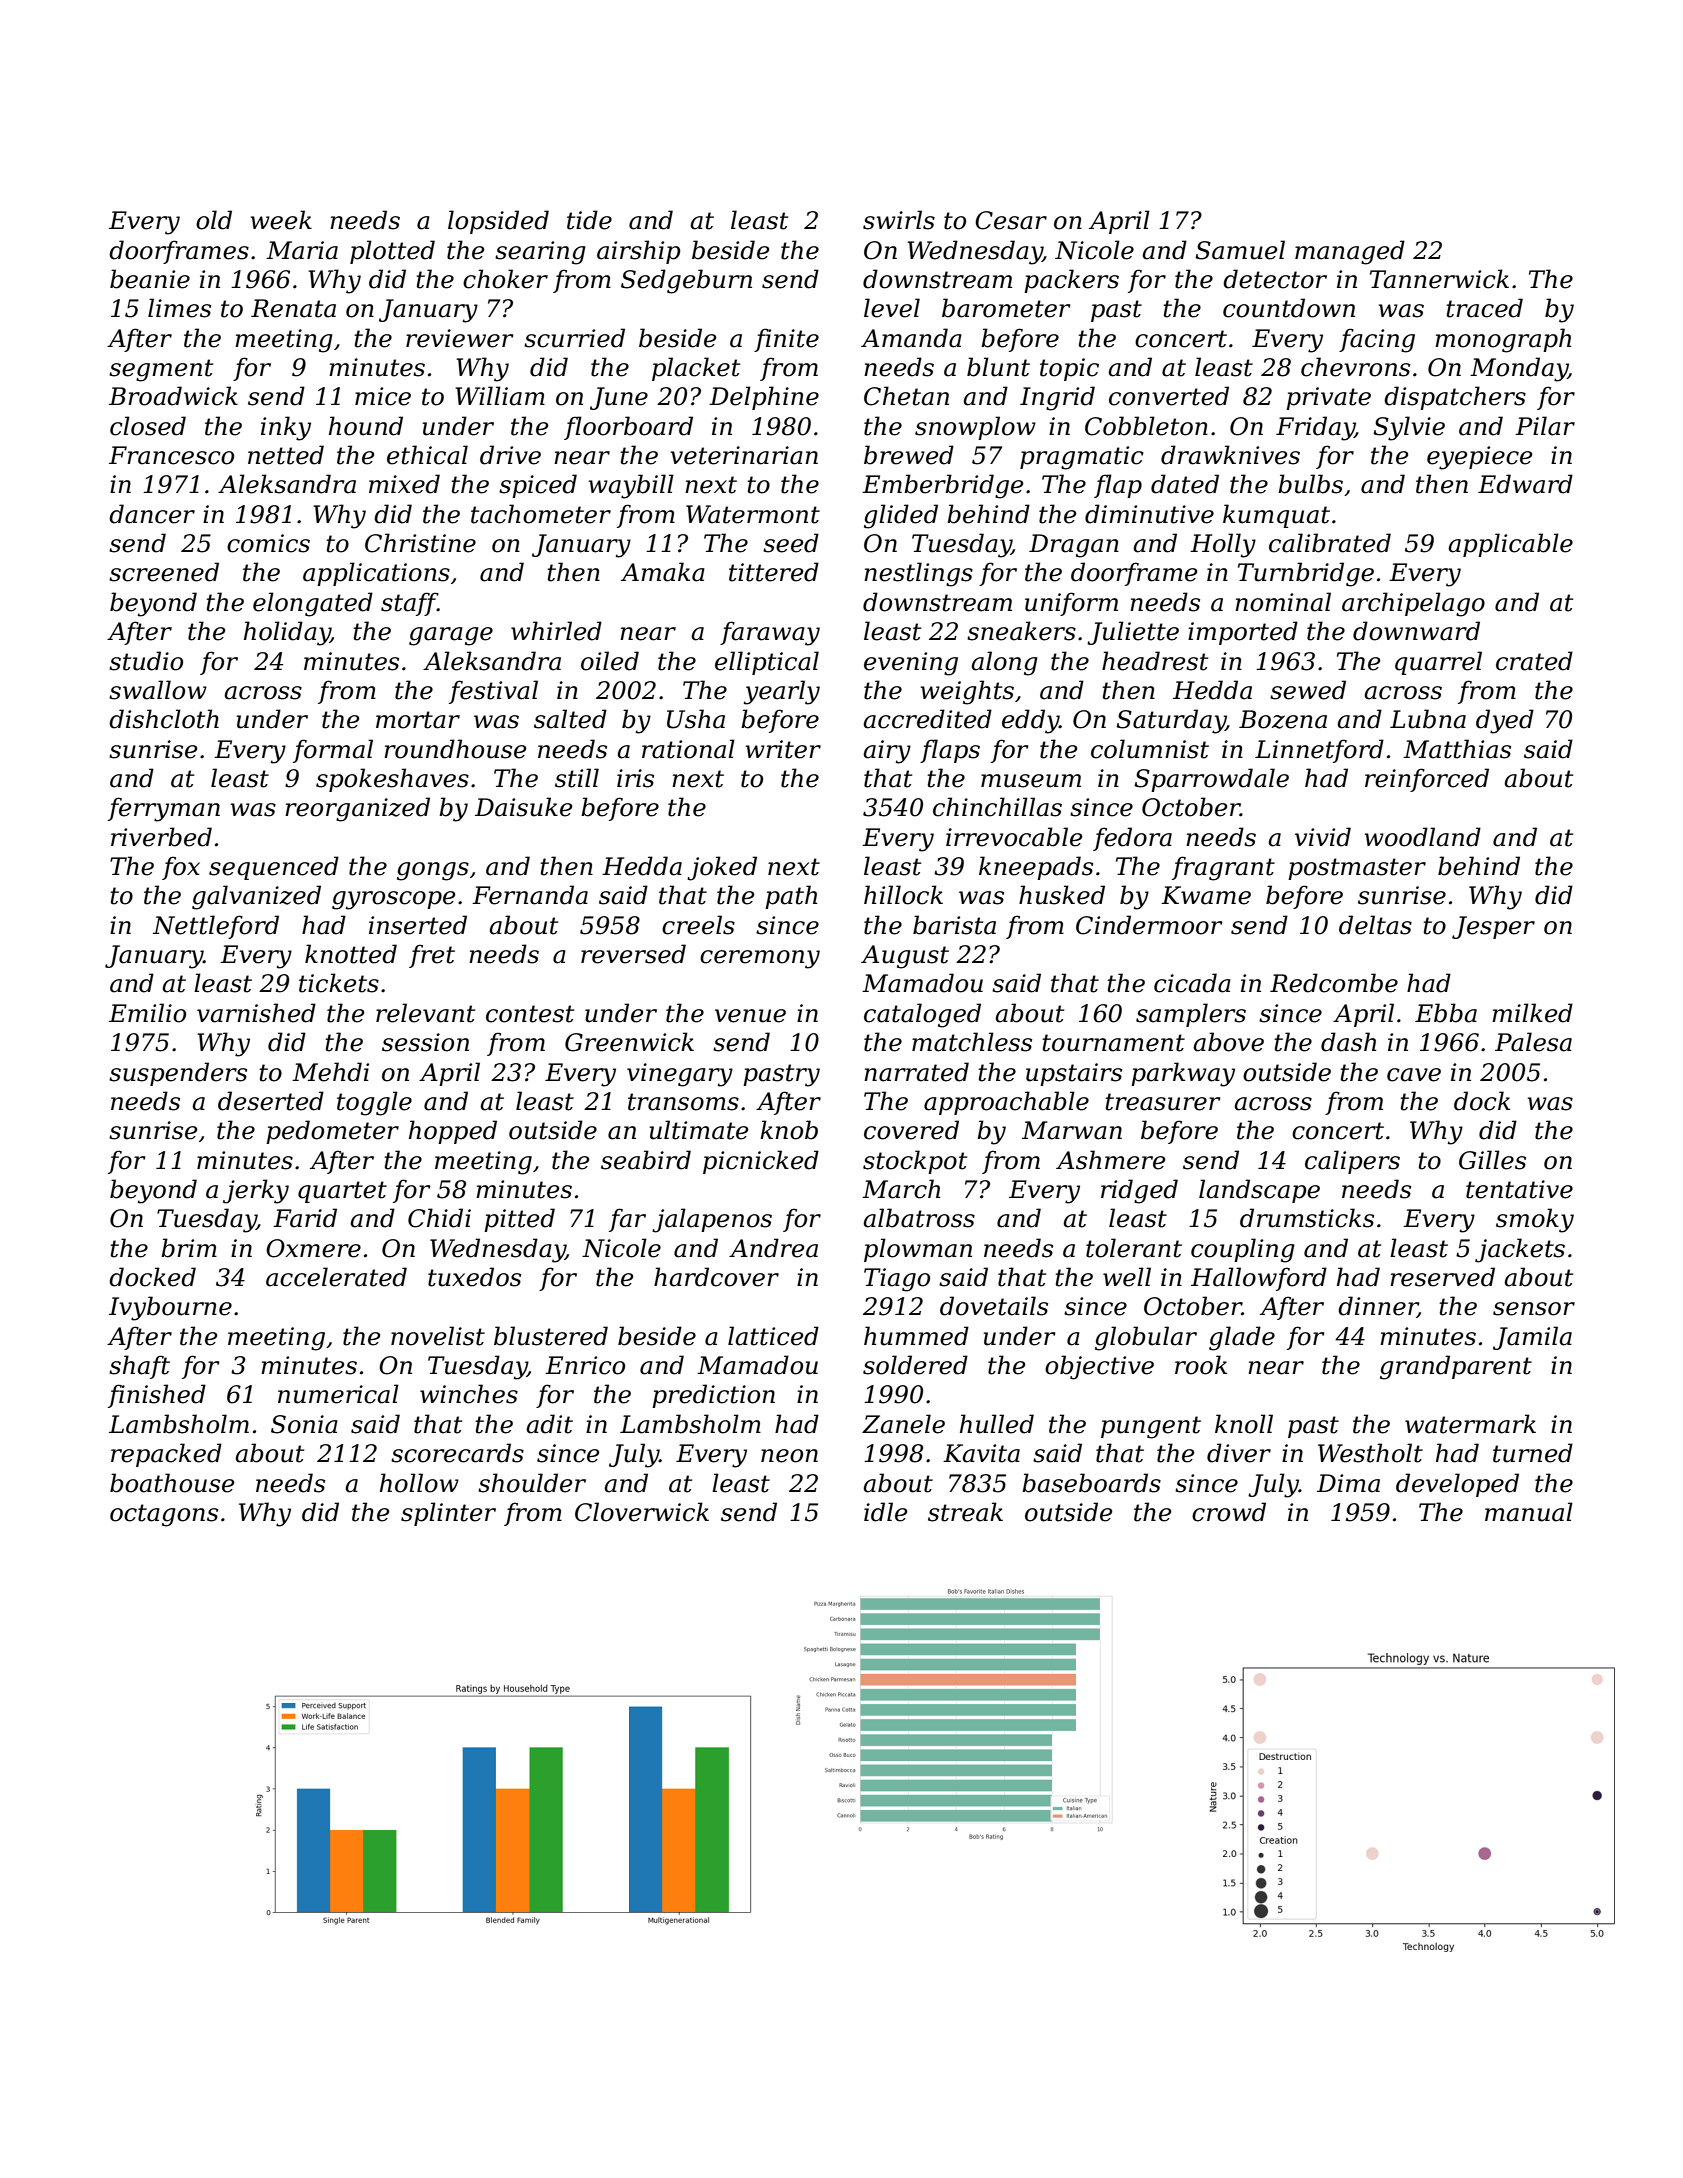  What do you see at coordinates (1529, 1512) in the screenshot?
I see `manual` at bounding box center [1529, 1512].
